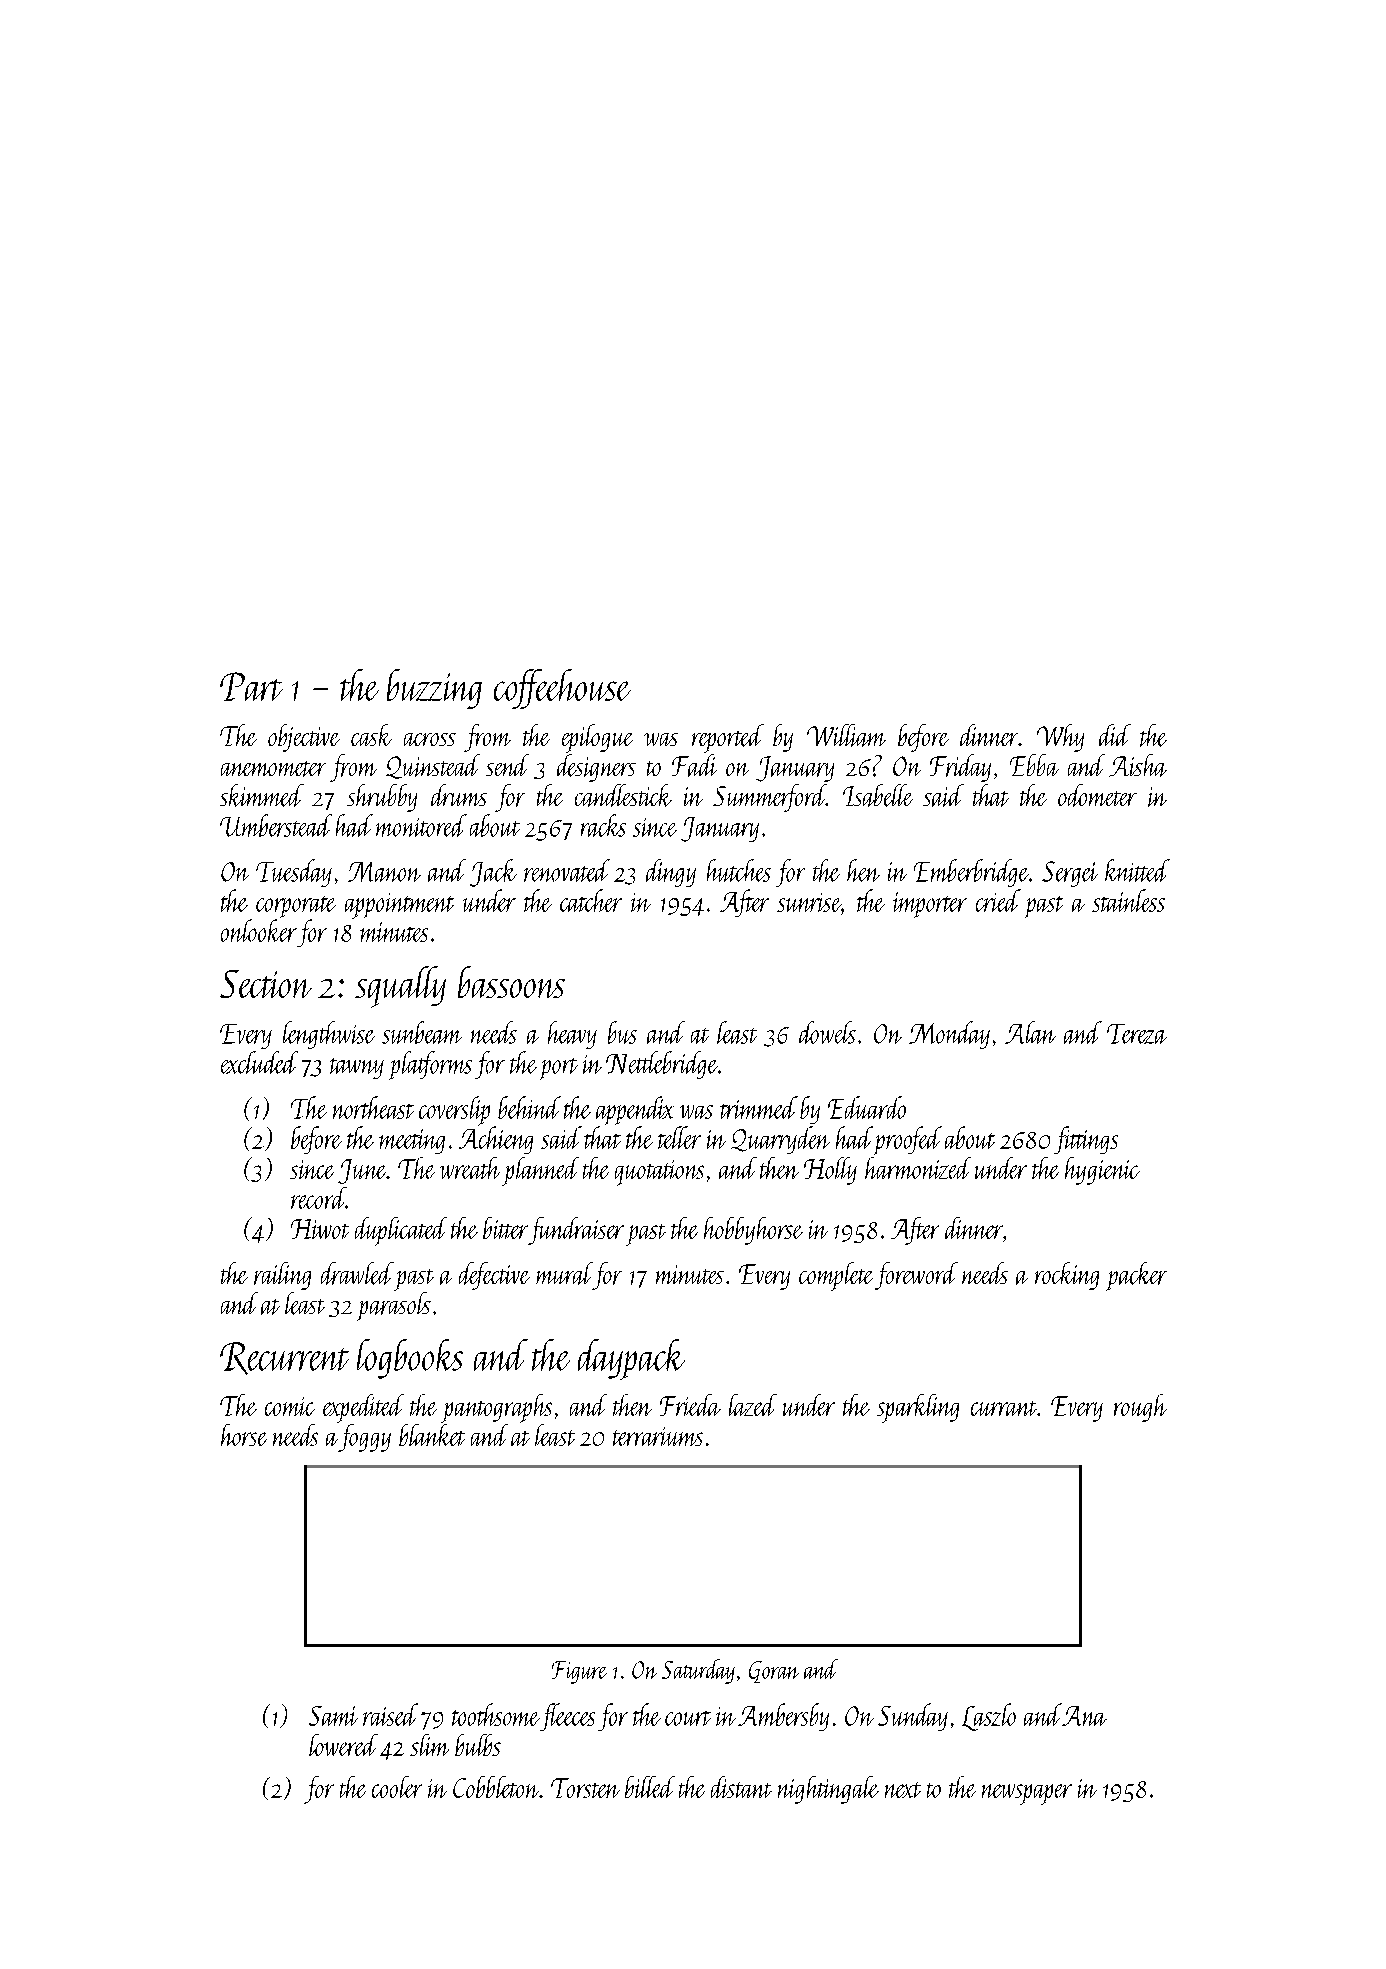 The height and width of the screenshot is (1969, 1386). What do you see at coordinates (282, 1276) in the screenshot?
I see `railing` at bounding box center [282, 1276].
